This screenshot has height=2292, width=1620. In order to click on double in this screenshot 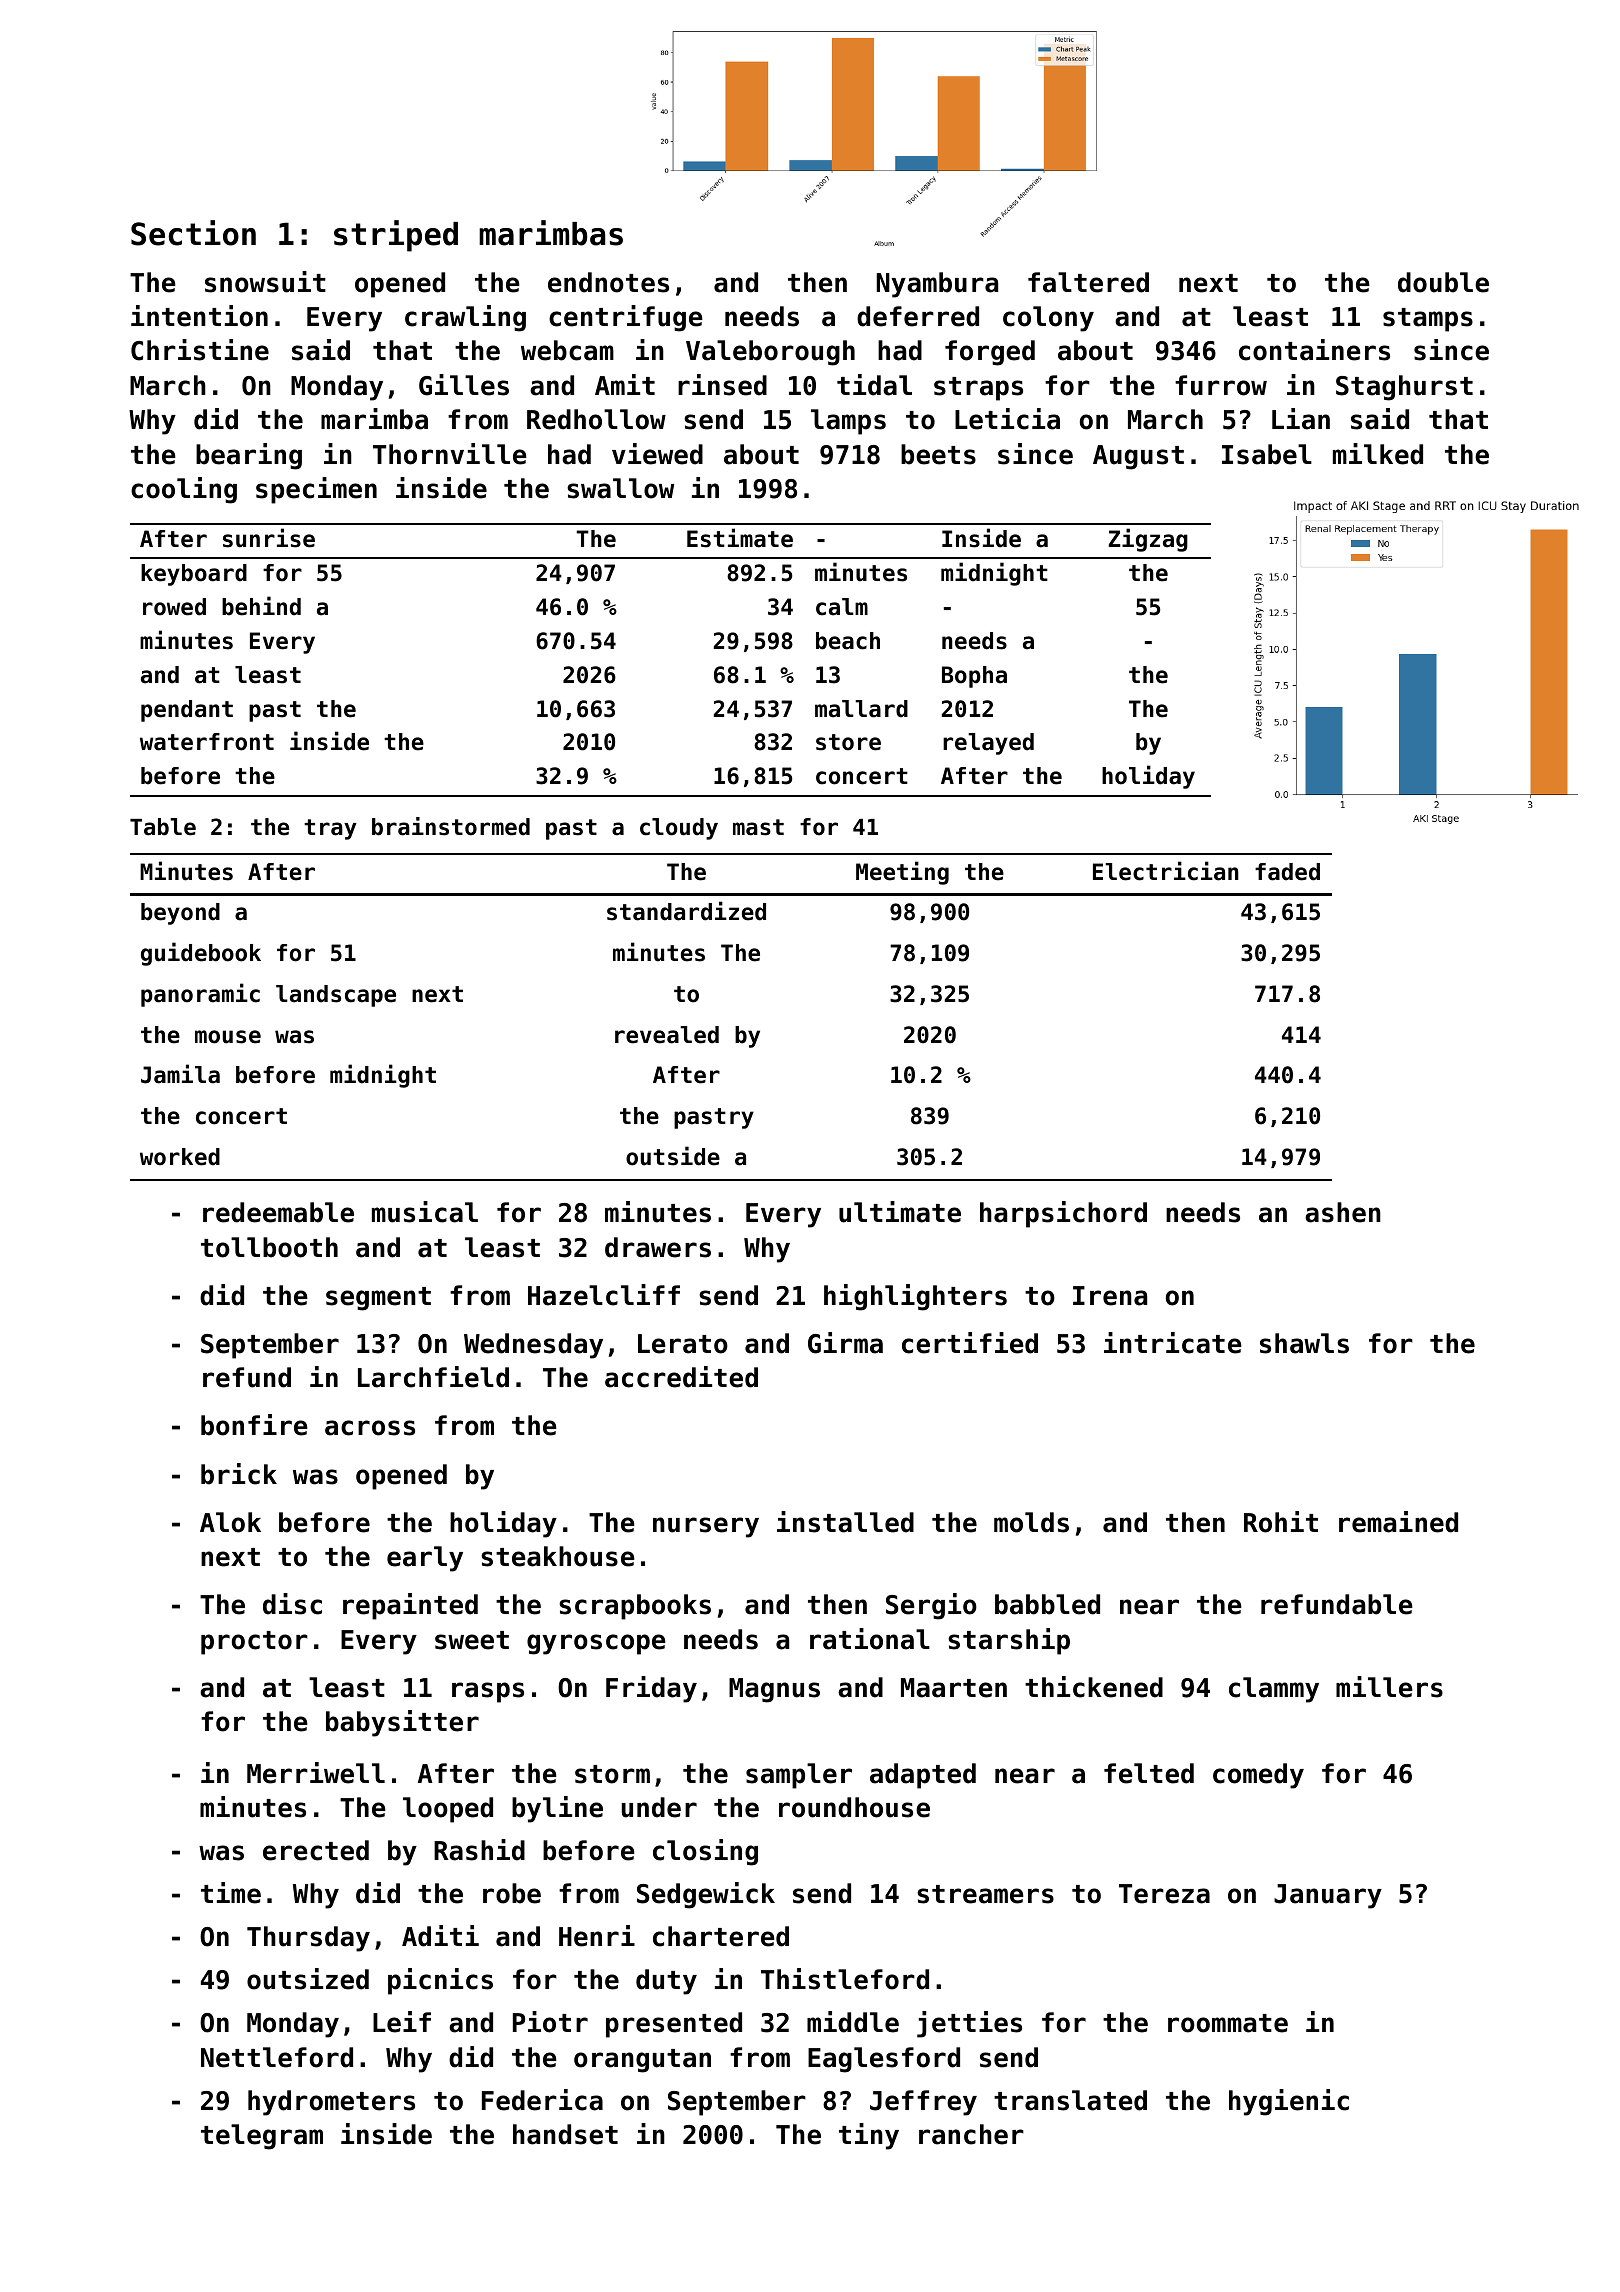, I will do `click(1443, 282)`.
